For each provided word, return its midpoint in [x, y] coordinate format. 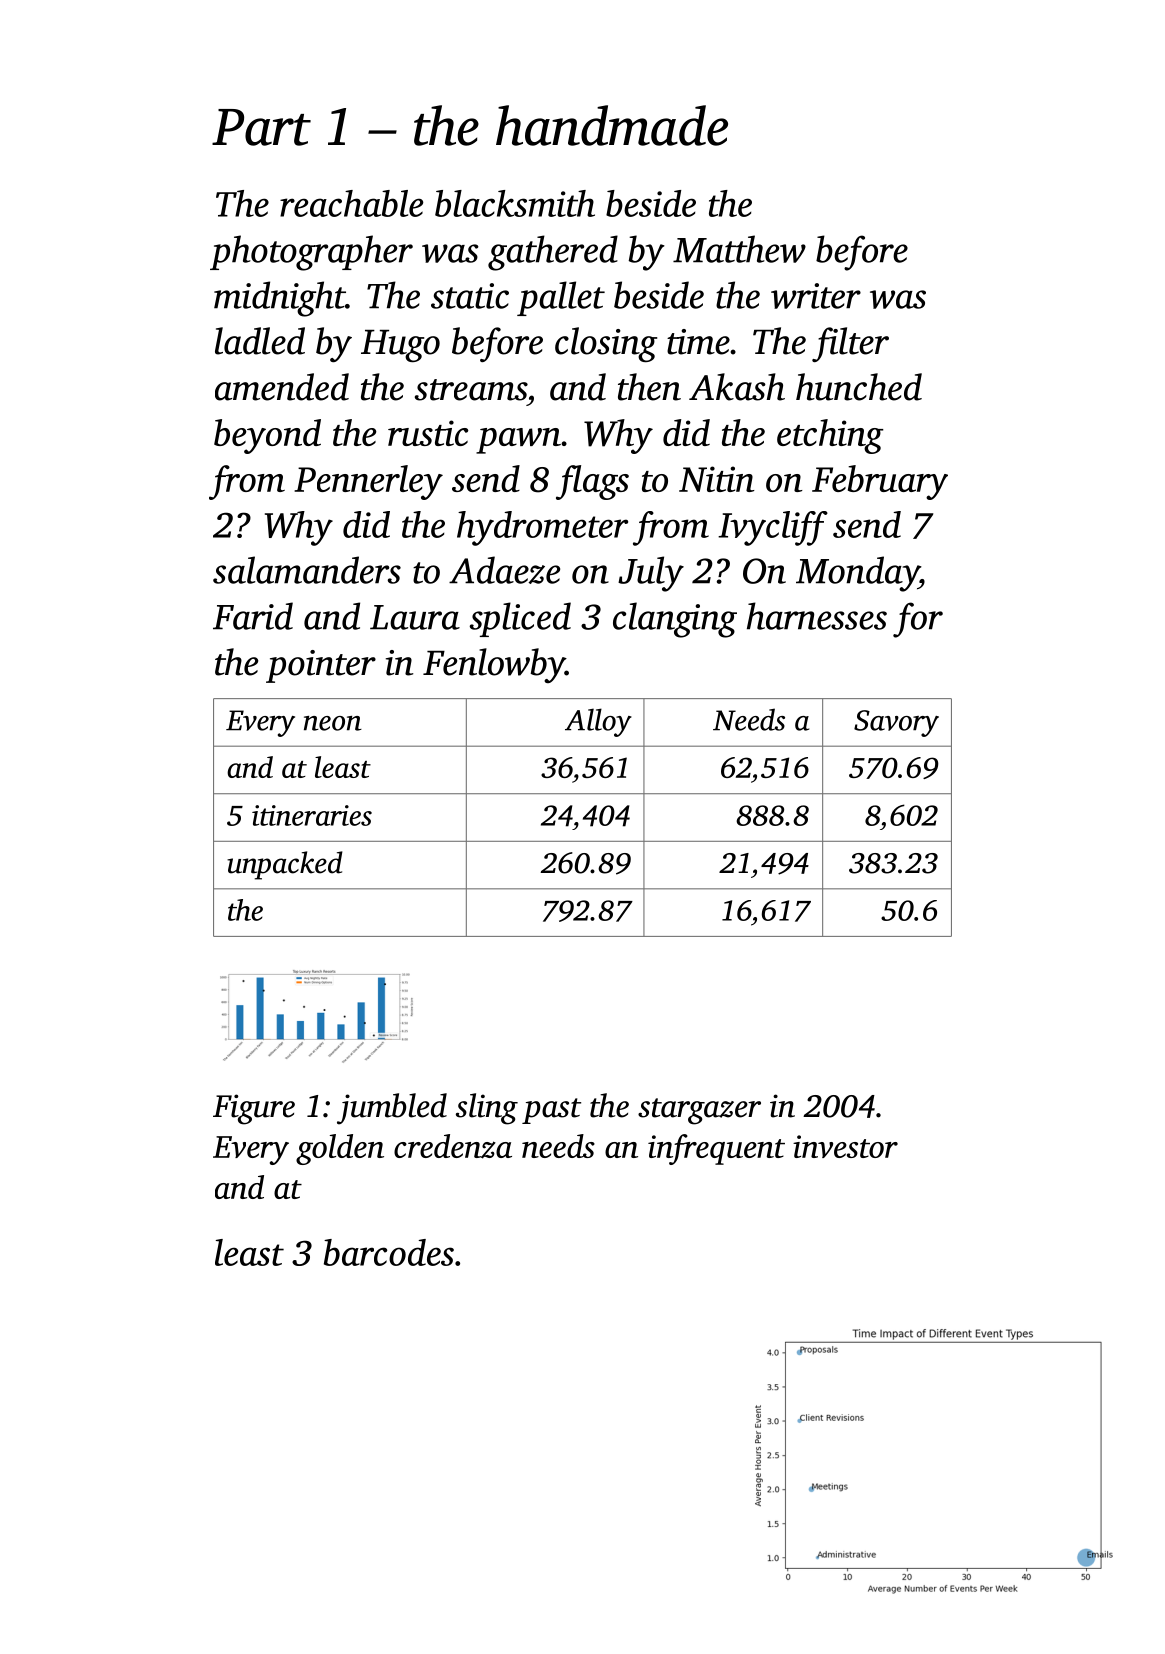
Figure [254, 1109]
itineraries [312, 815]
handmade [612, 125]
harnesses [817, 616]
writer [816, 296]
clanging [675, 620]
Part [261, 127]
